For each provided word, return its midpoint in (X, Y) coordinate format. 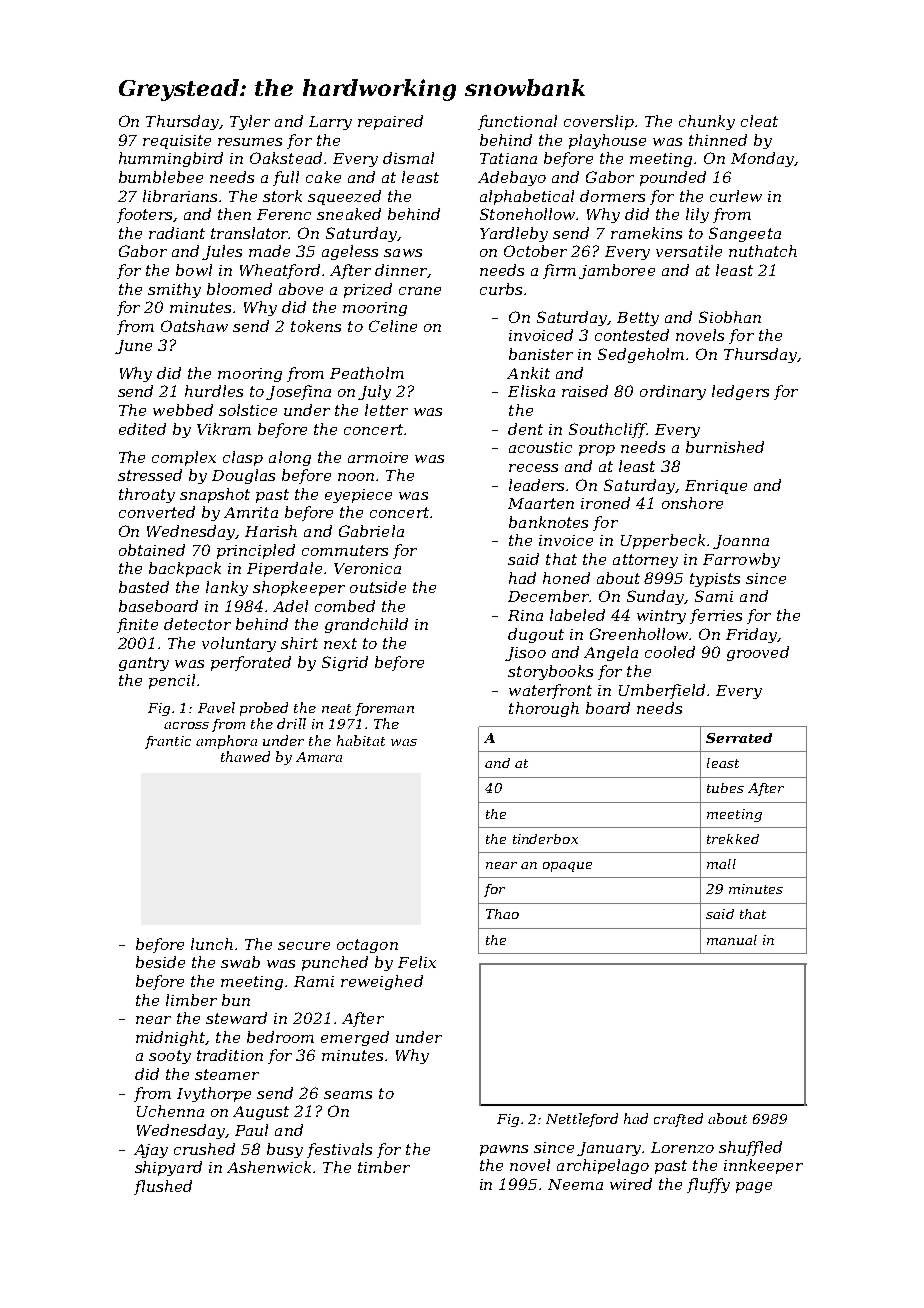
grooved (758, 653)
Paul (251, 1130)
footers (144, 215)
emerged (355, 1038)
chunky (707, 122)
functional (517, 122)
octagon (367, 946)
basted (144, 587)
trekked (733, 839)
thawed (245, 756)
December (549, 596)
